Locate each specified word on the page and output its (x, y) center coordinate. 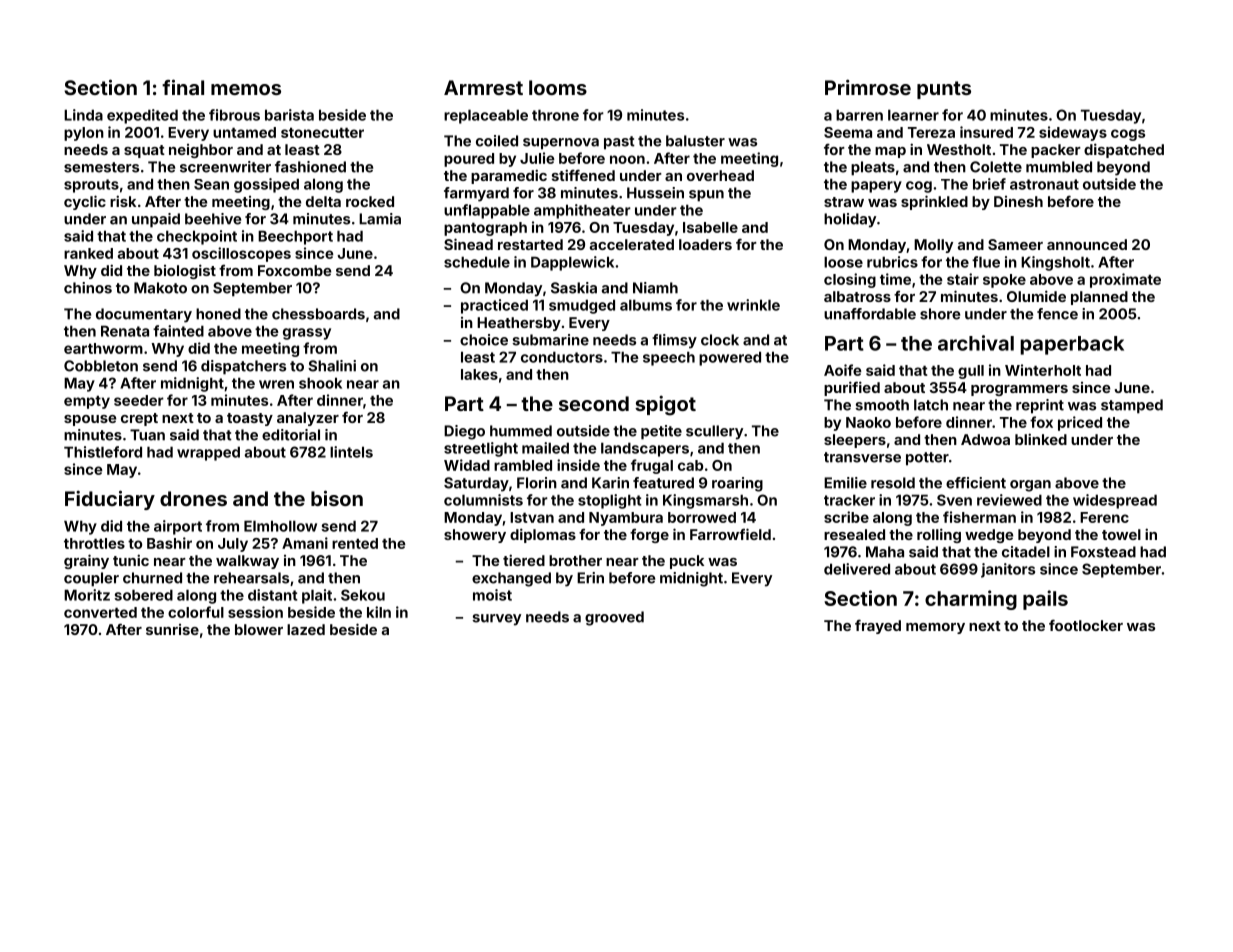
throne (555, 115)
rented (355, 543)
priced (1080, 423)
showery (475, 536)
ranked (88, 253)
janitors (1008, 570)
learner (913, 115)
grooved (614, 618)
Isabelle (710, 227)
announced (1087, 244)
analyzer (308, 419)
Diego (464, 432)
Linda (83, 115)
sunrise (172, 629)
